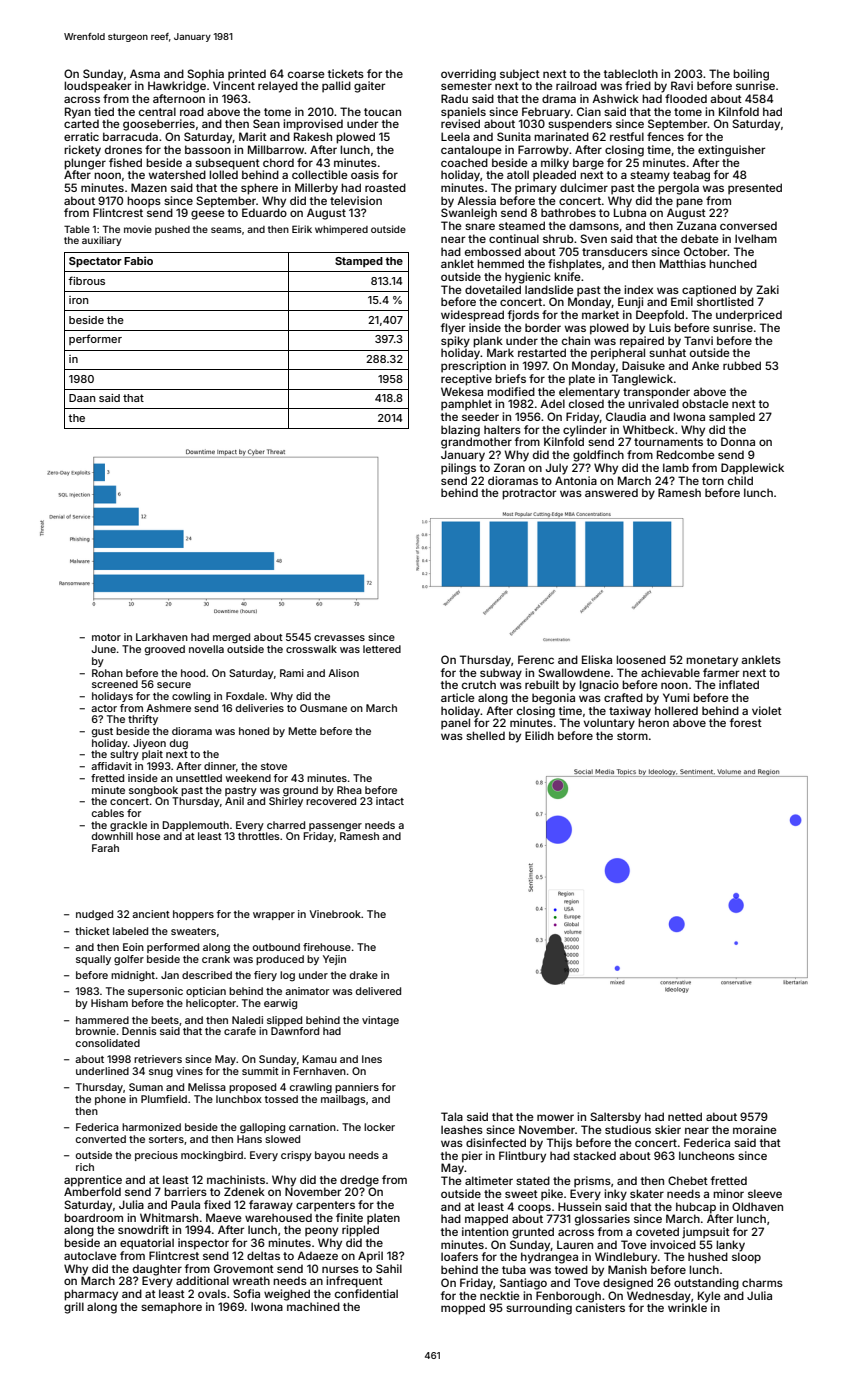 Image resolution: width=849 pixels, height=1400 pixels. What do you see at coordinates (752, 469) in the image?
I see `Dapplewick` at bounding box center [752, 469].
